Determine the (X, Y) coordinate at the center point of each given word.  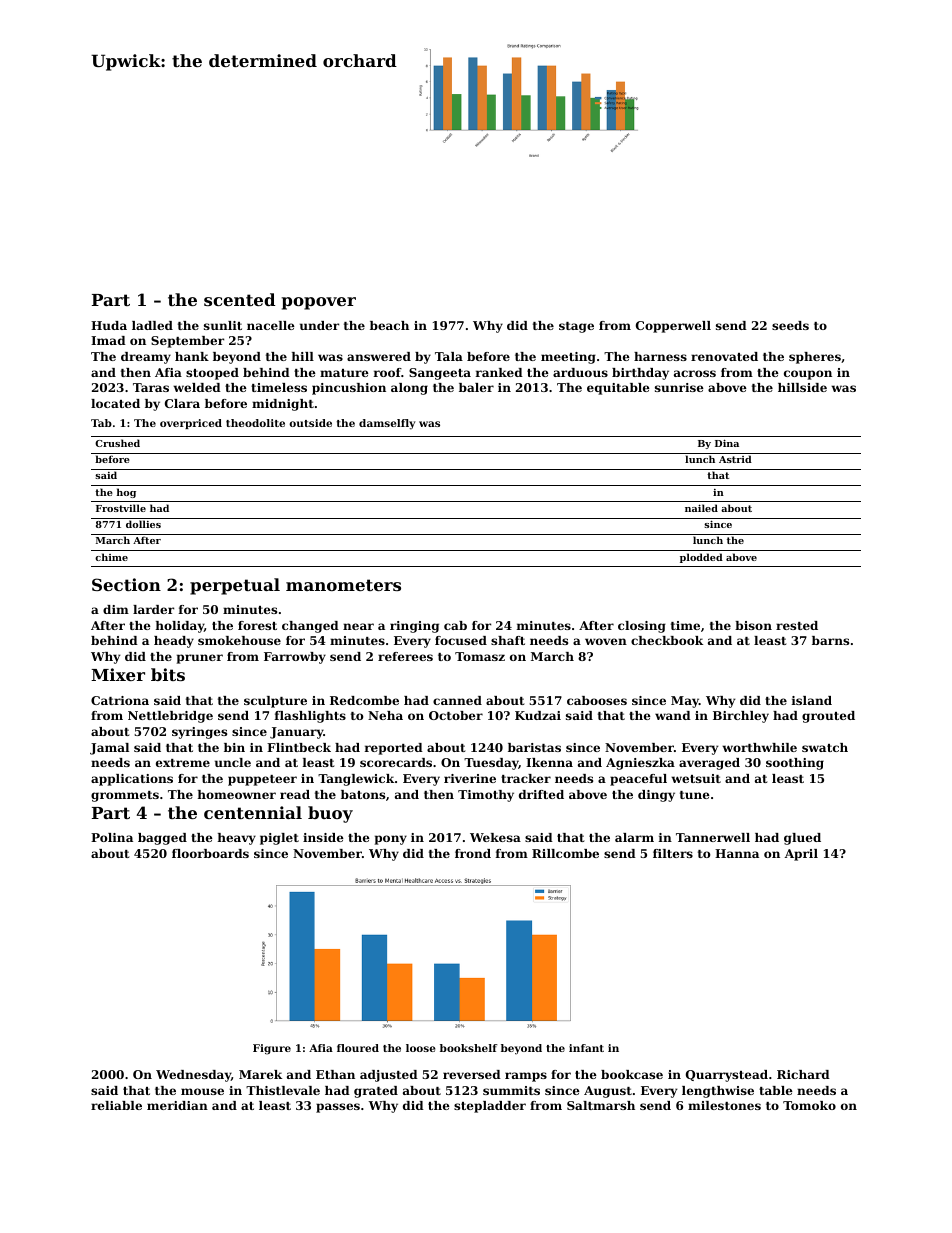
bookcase (632, 1074)
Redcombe (364, 700)
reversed (472, 1074)
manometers (343, 585)
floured (358, 1048)
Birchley (741, 717)
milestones (724, 1105)
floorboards (210, 853)
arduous (580, 372)
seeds (790, 325)
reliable (116, 1105)
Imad (108, 340)
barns (830, 640)
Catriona (120, 700)
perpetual (235, 586)
